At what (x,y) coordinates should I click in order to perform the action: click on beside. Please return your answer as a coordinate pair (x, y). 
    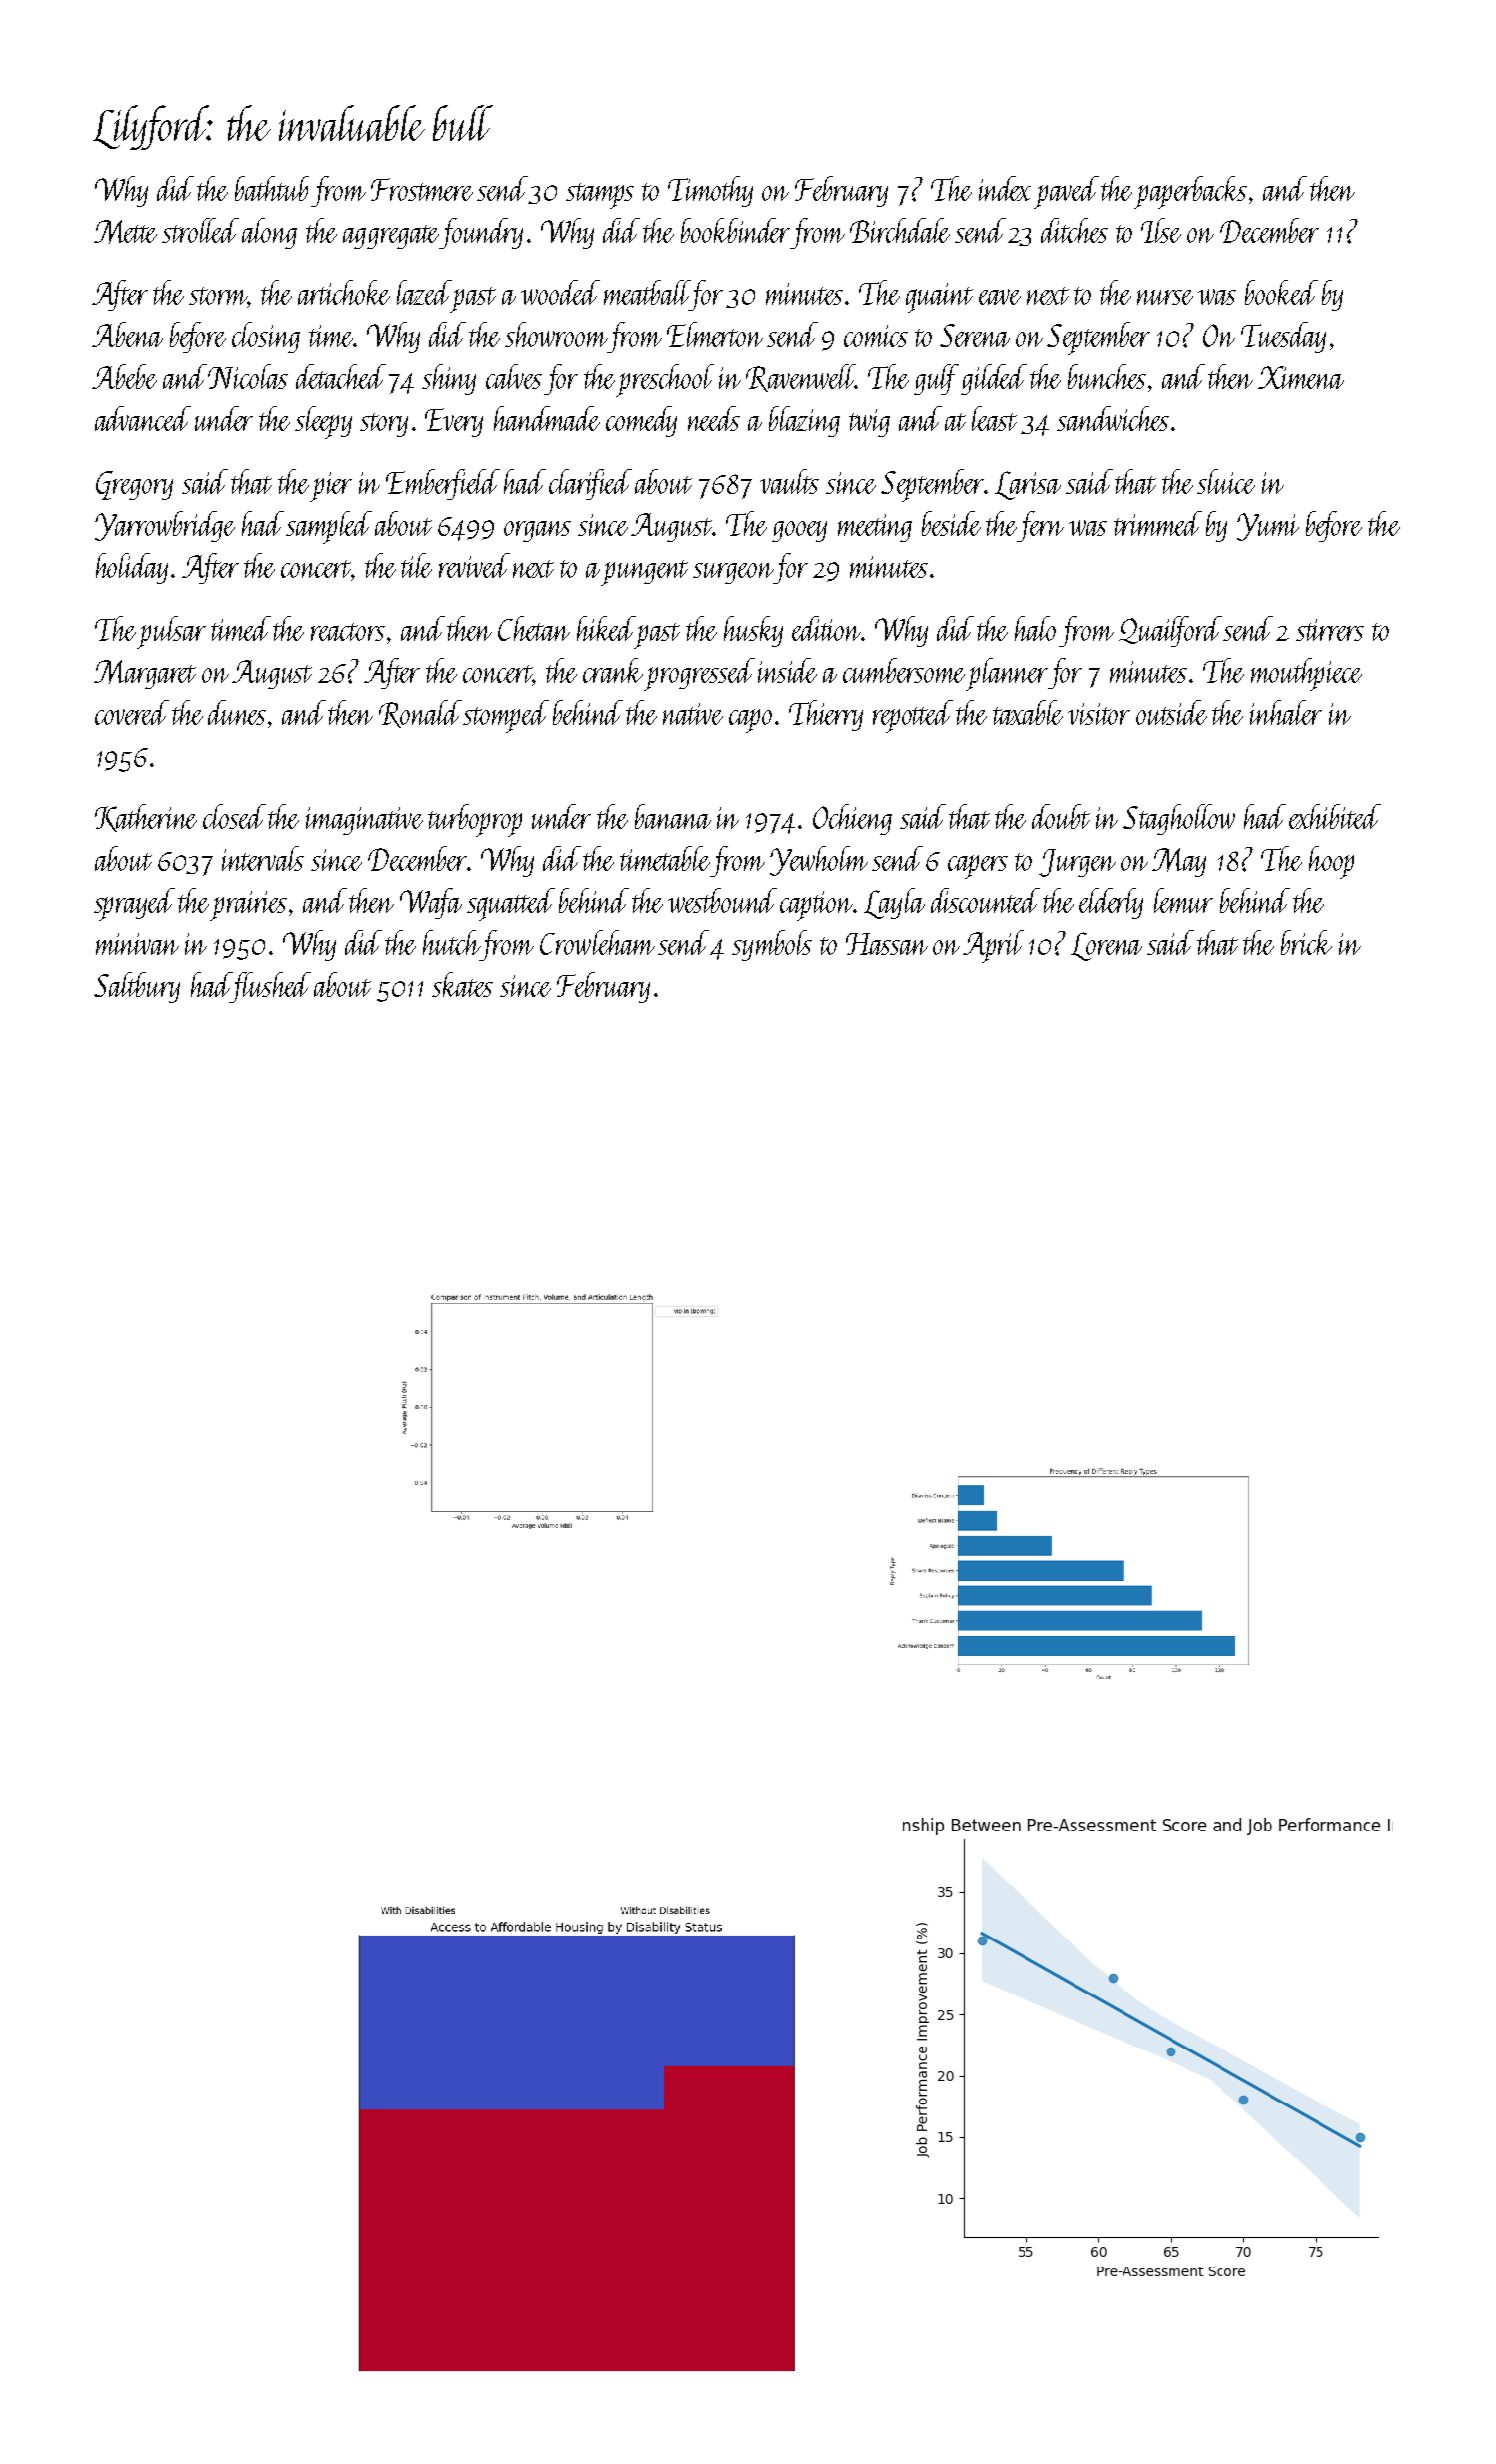
    Looking at the image, I should click on (951, 523).
